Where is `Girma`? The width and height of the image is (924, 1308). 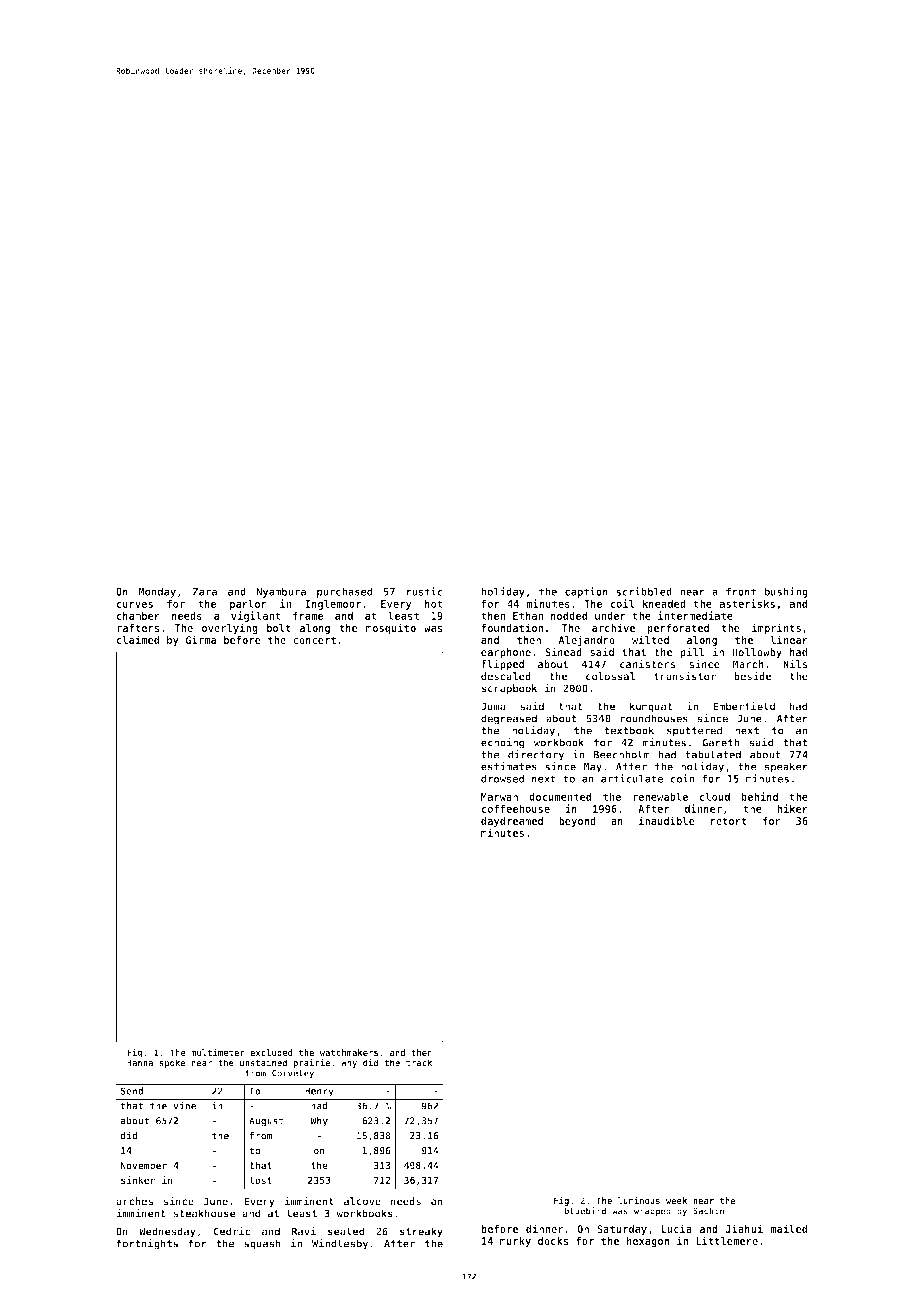 Girma is located at coordinates (201, 639).
